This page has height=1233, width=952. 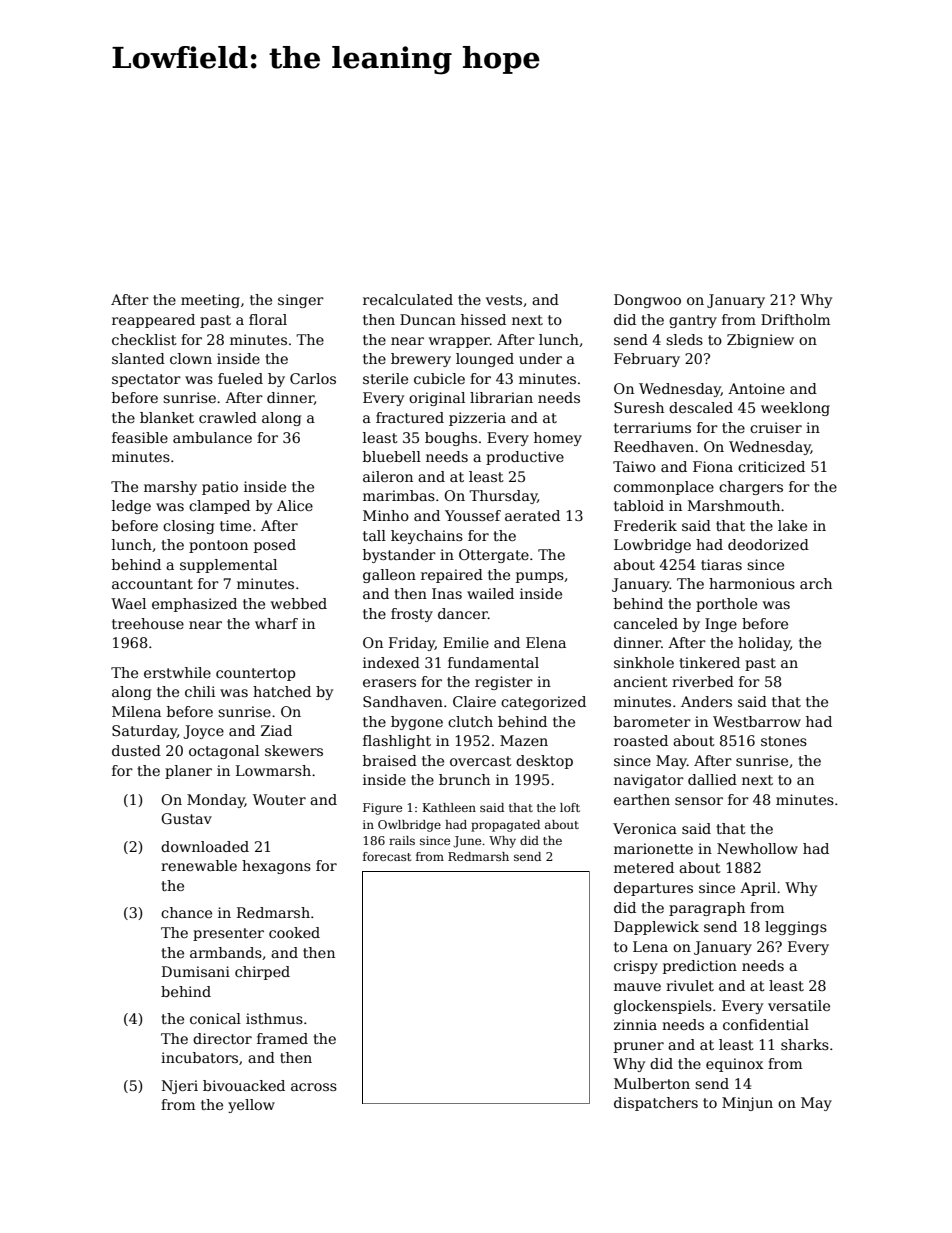 I want to click on fundamental, so click(x=493, y=662).
